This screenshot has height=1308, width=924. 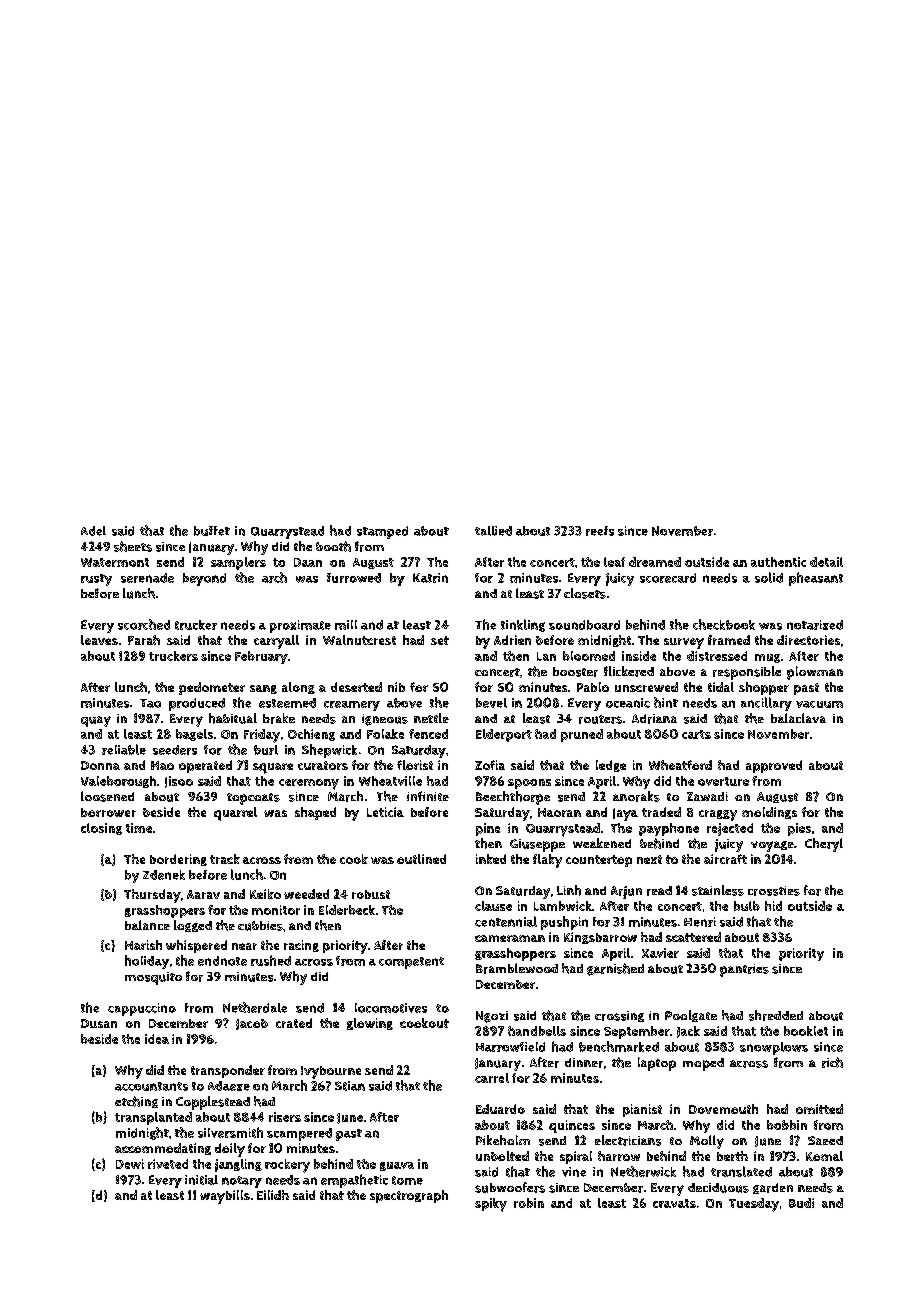 What do you see at coordinates (139, 828) in the screenshot?
I see `time` at bounding box center [139, 828].
